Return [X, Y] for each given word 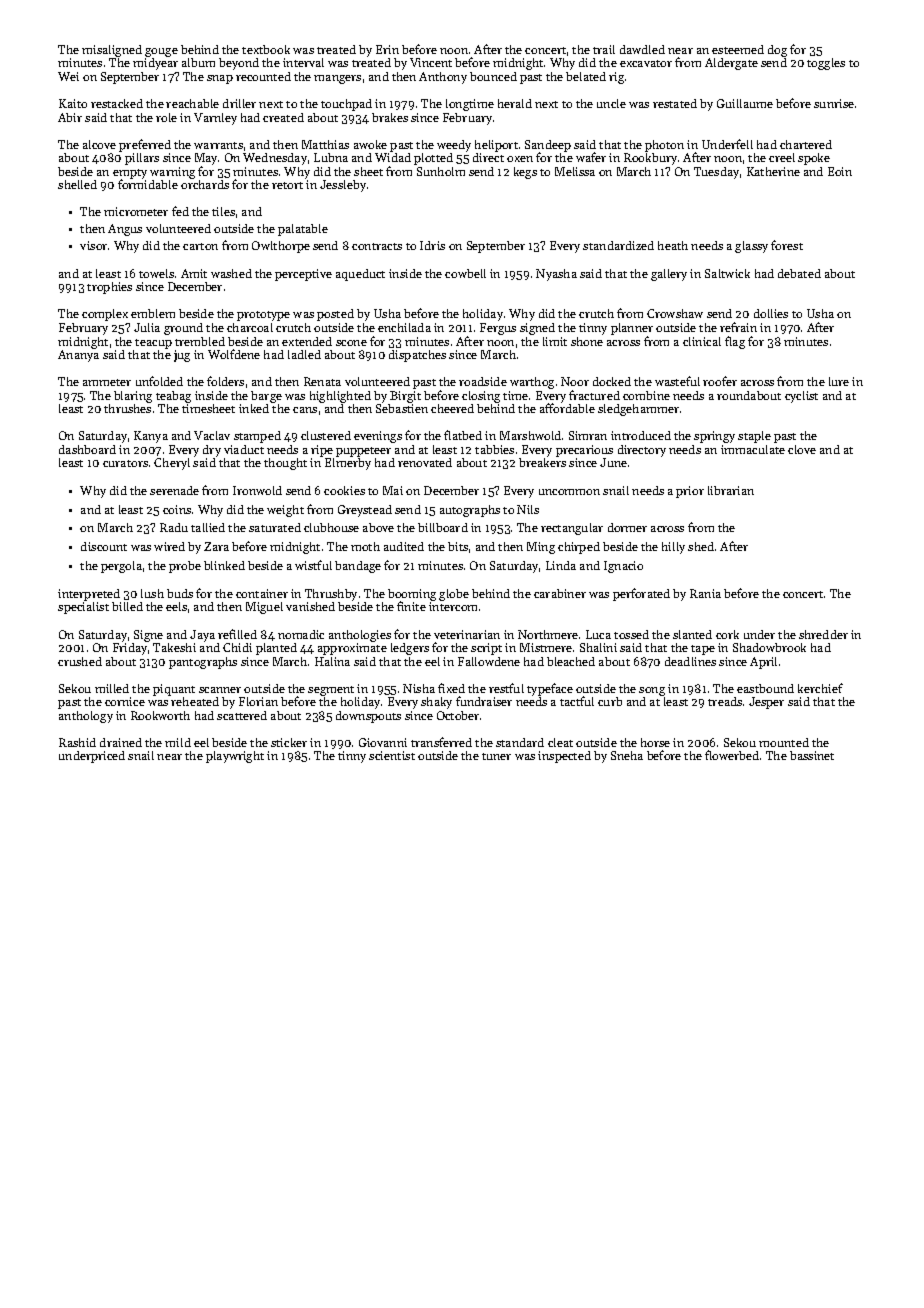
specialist [83, 608]
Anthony [443, 78]
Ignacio [623, 567]
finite [411, 606]
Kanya [151, 437]
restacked [117, 103]
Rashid [77, 742]
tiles [223, 211]
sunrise [834, 103]
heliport [496, 146]
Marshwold [530, 435]
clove [802, 449]
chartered [806, 144]
